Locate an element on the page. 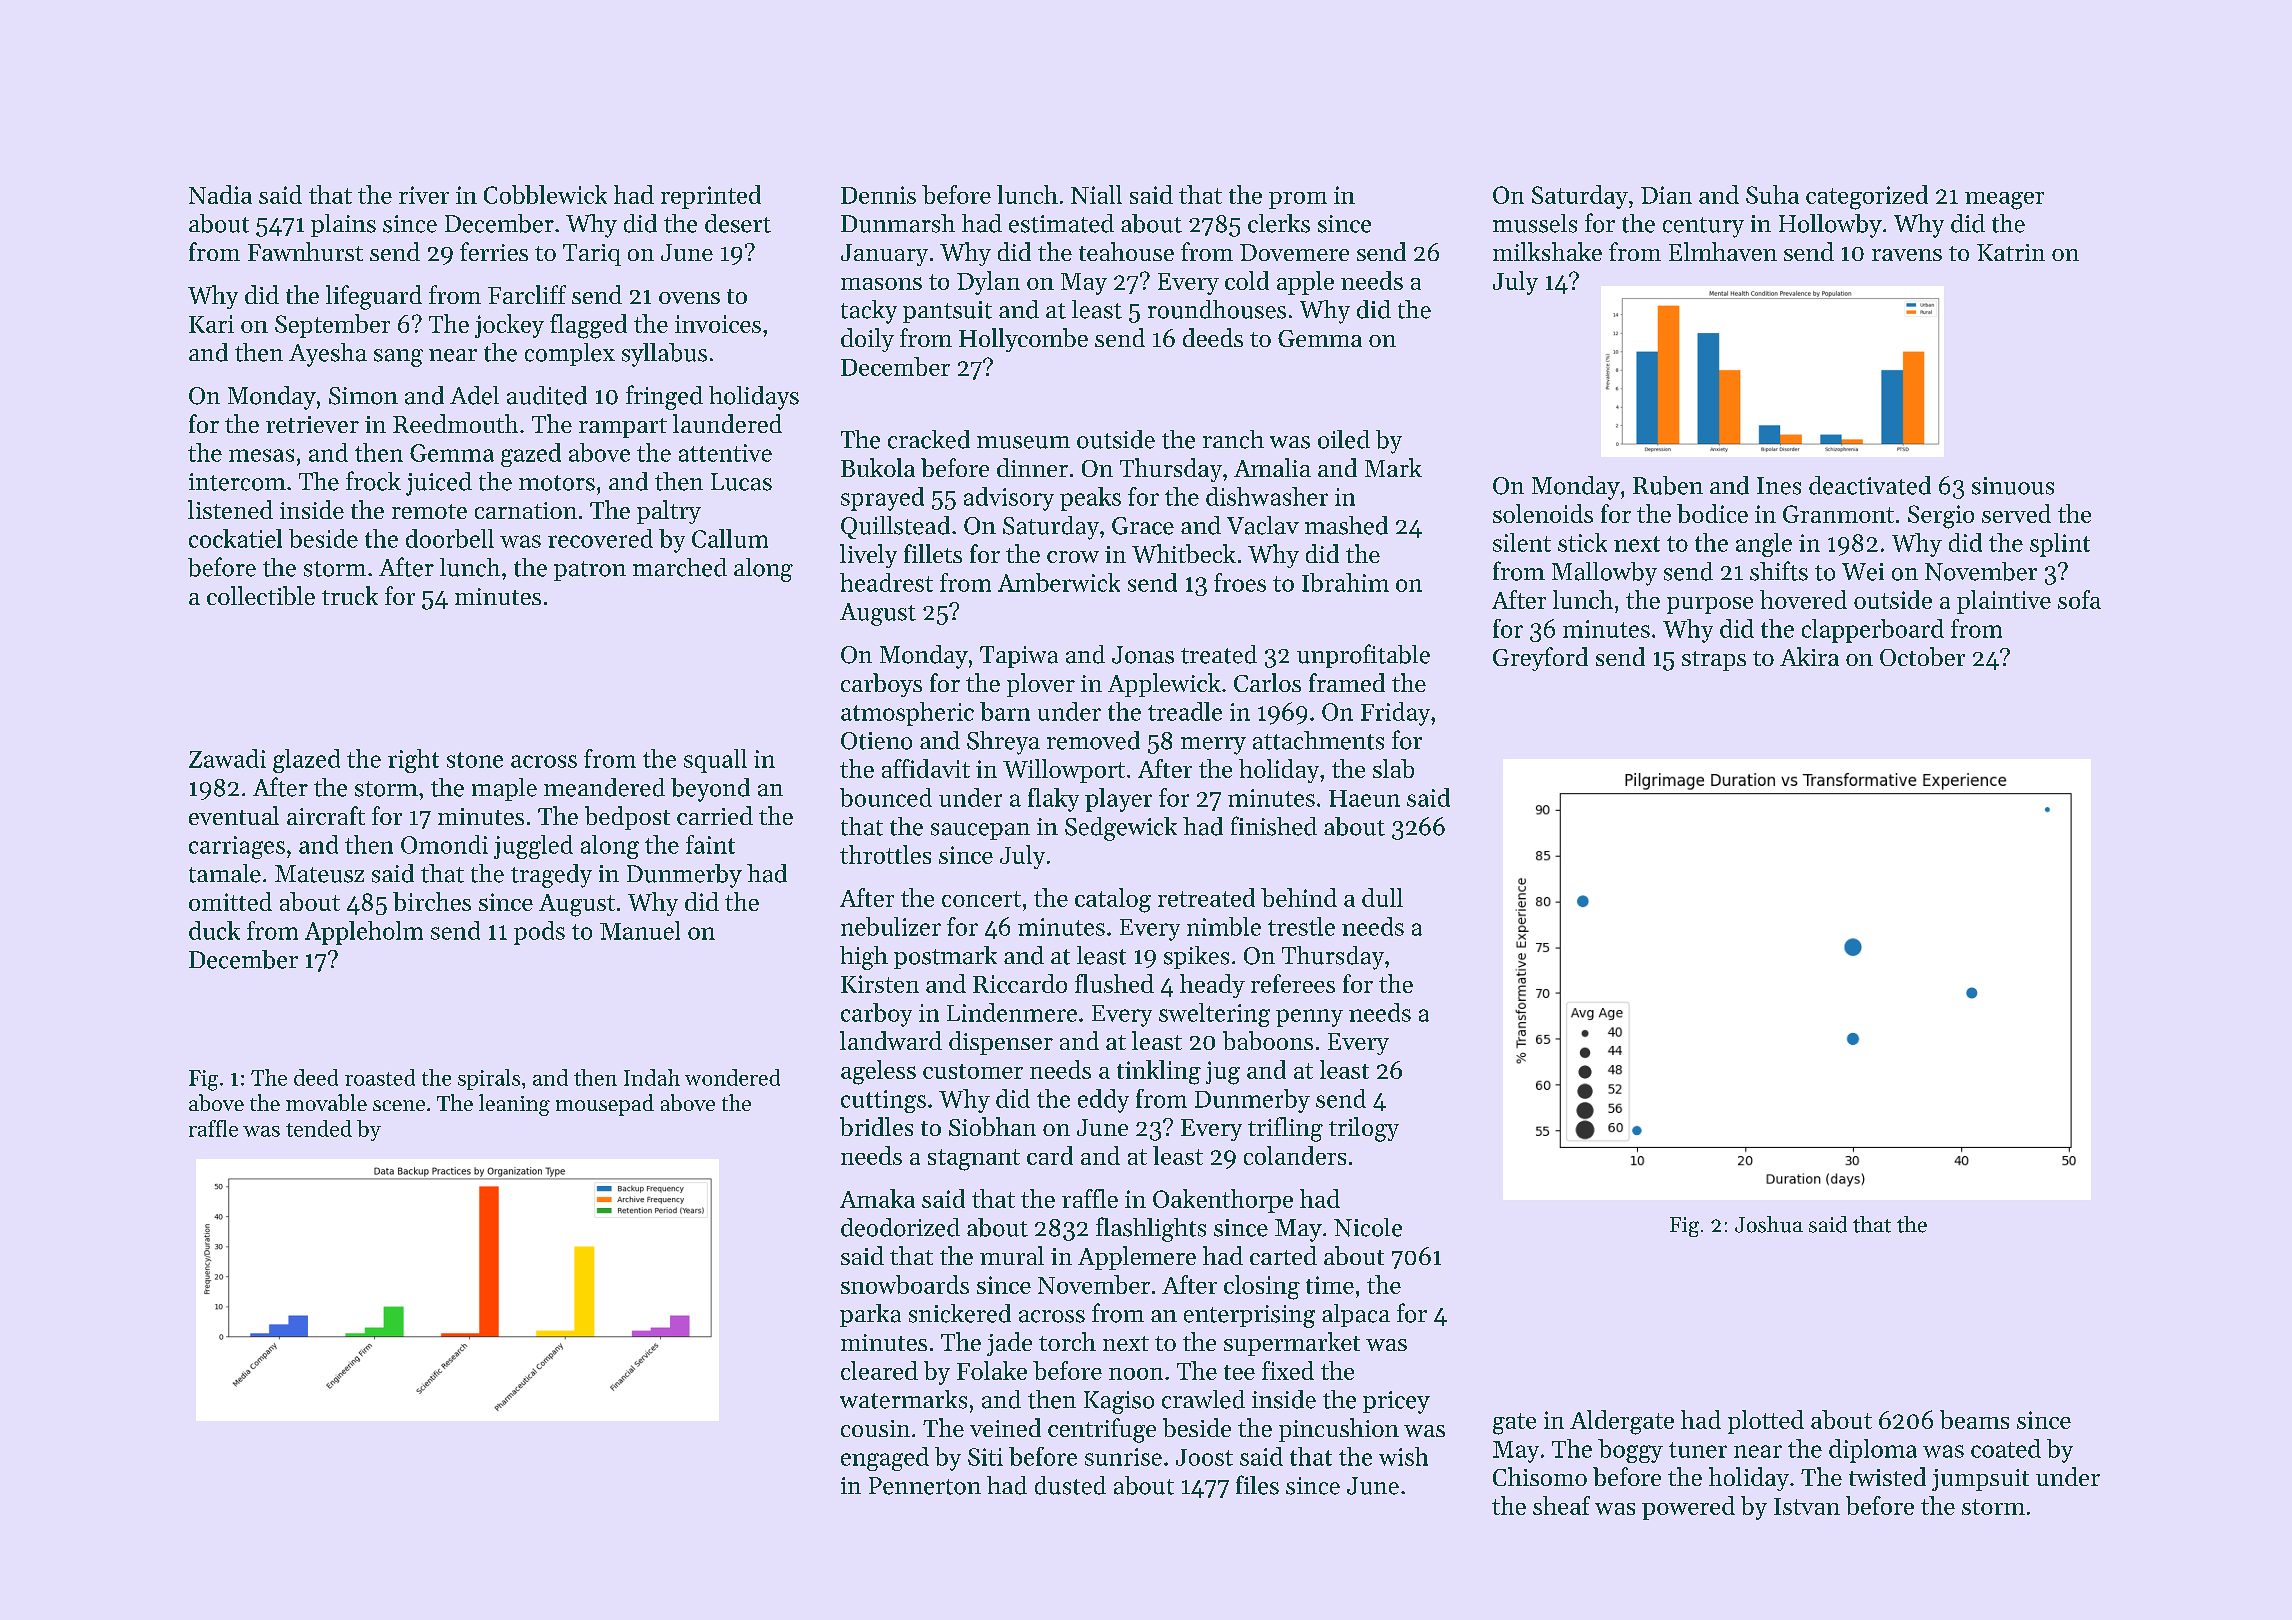  Amalia is located at coordinates (1272, 467).
